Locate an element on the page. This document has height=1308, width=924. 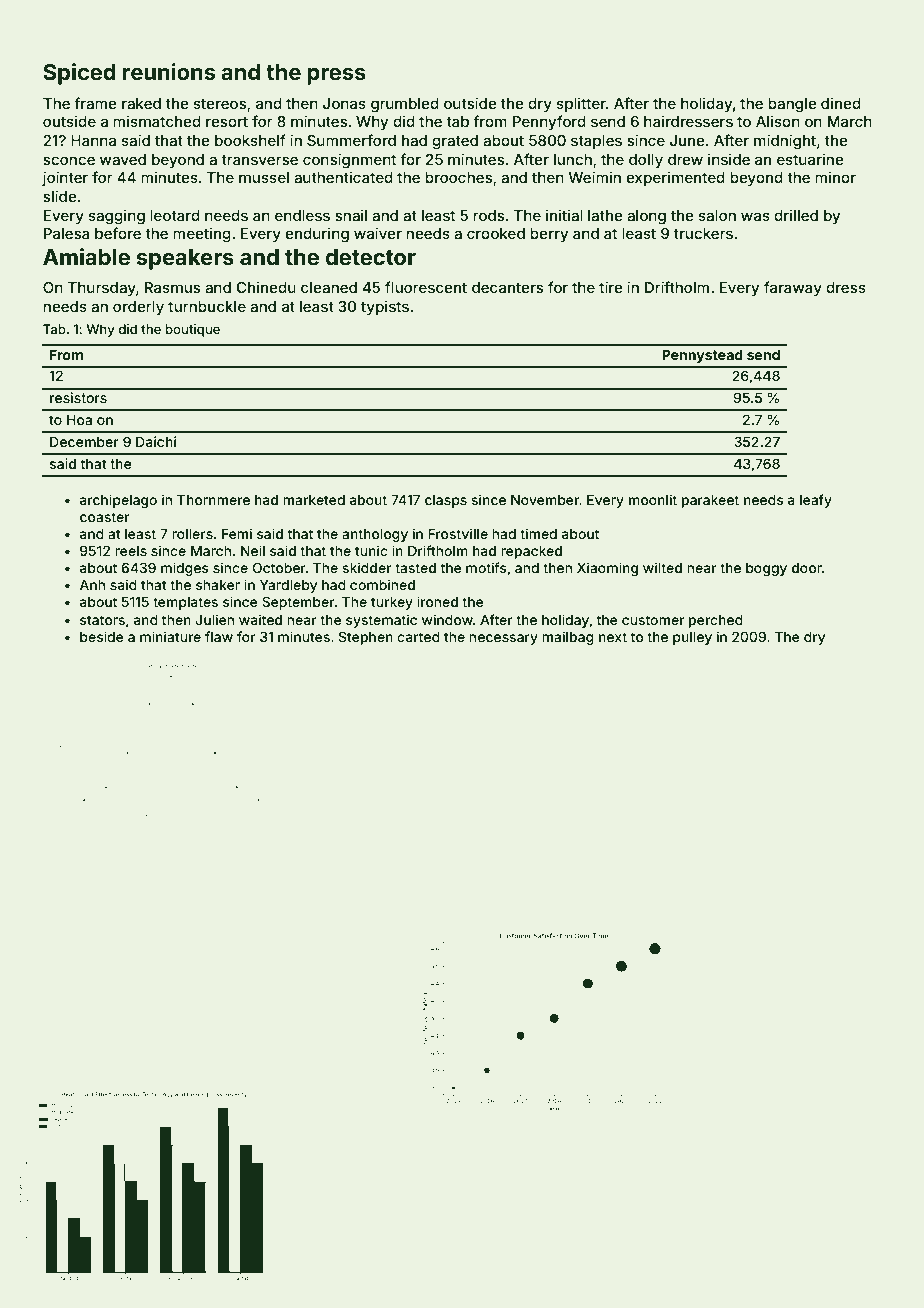
Pennystead is located at coordinates (702, 356).
